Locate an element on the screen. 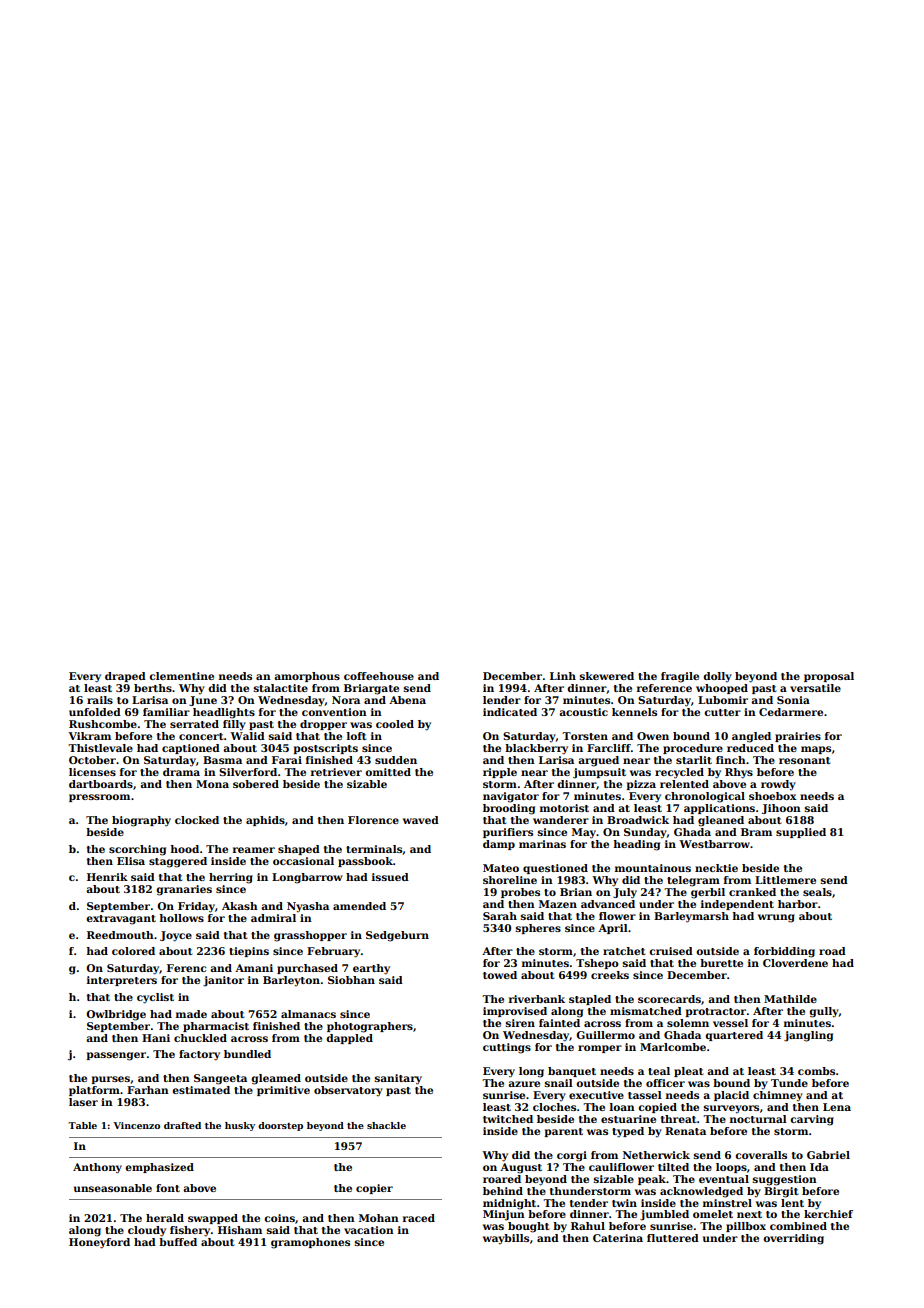 This screenshot has width=924, height=1308. Sedgeburn is located at coordinates (397, 936).
